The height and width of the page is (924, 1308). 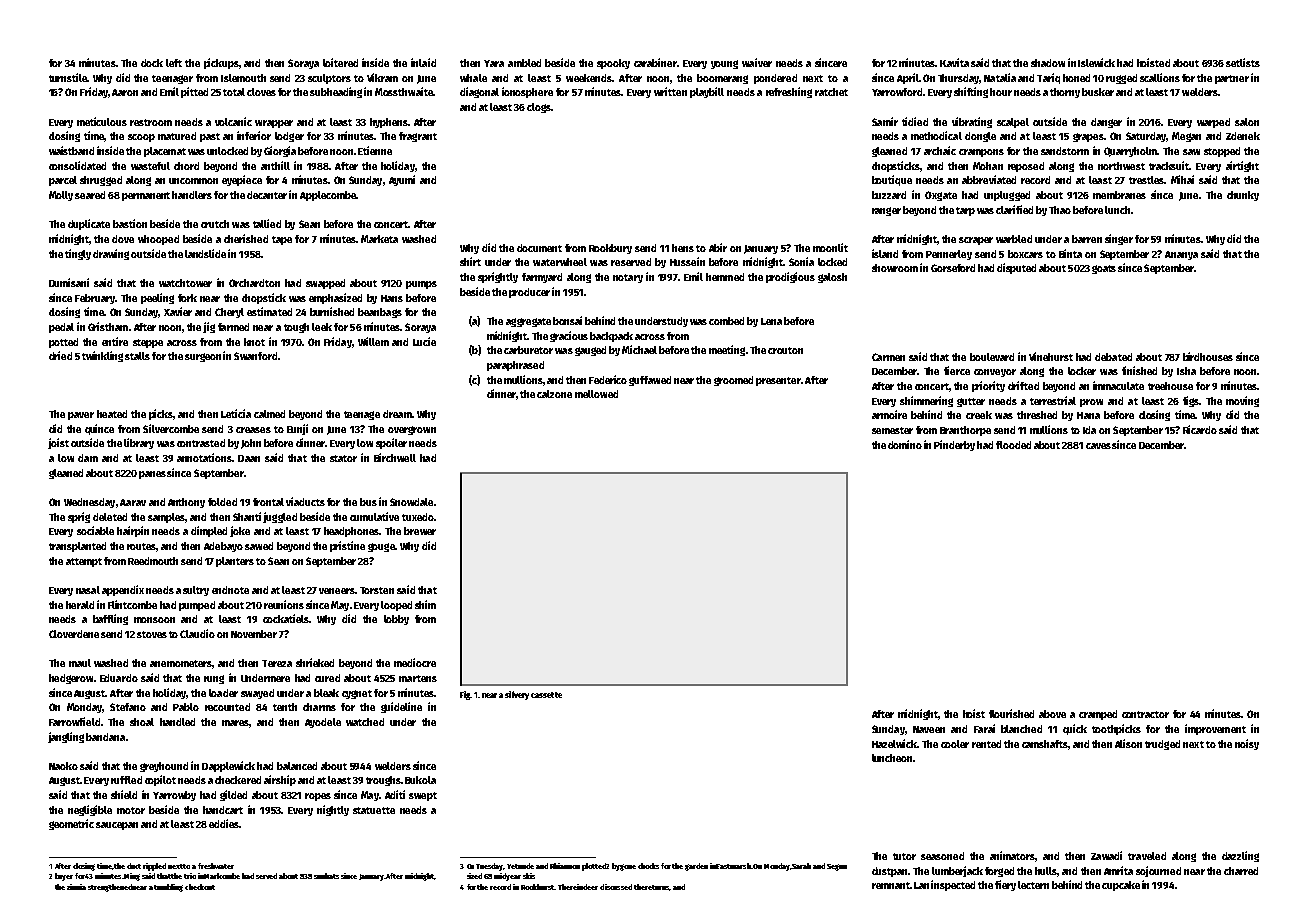 What do you see at coordinates (105, 737) in the page?
I see `bandana` at bounding box center [105, 737].
